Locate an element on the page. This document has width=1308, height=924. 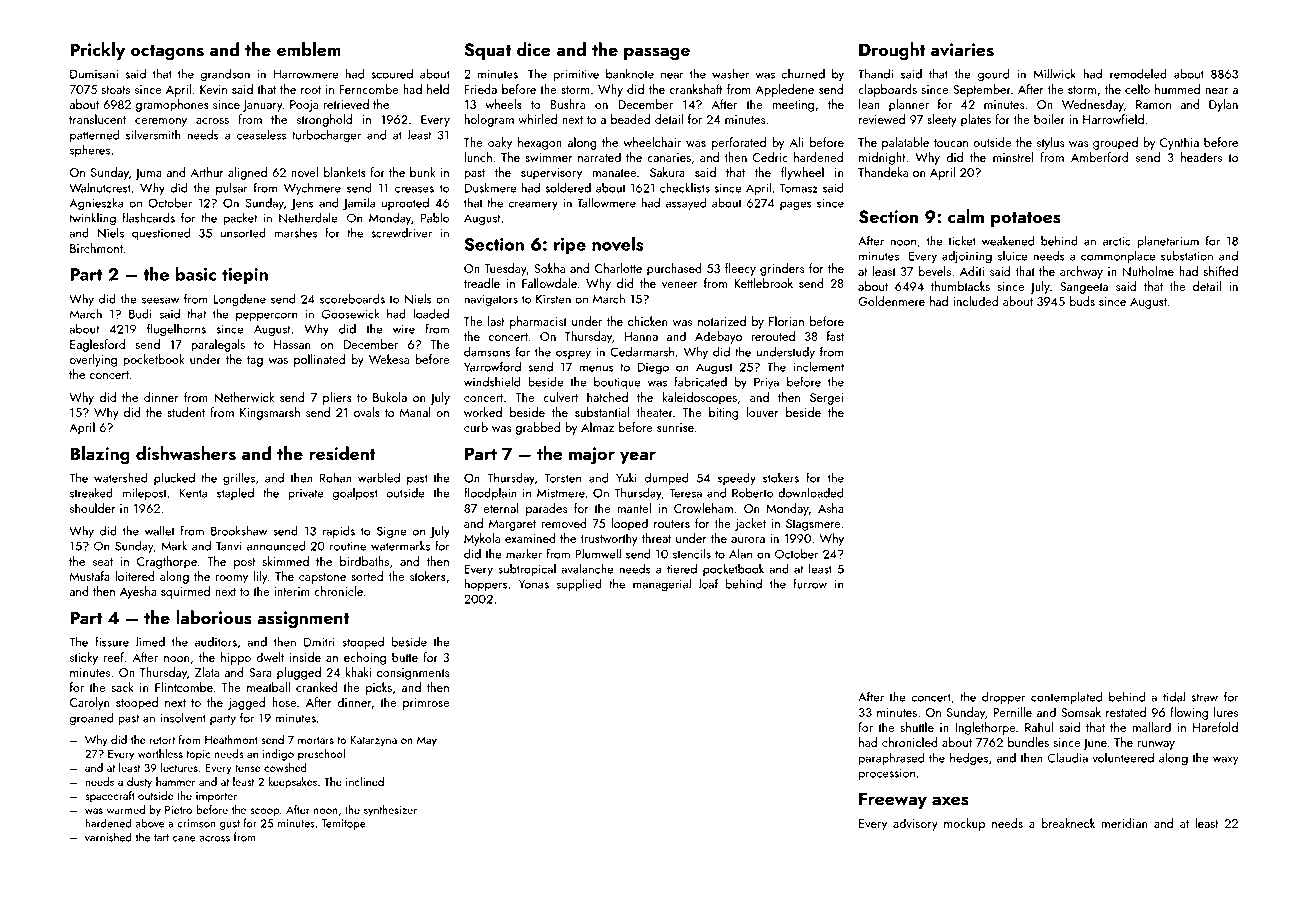
Asha is located at coordinates (831, 508).
